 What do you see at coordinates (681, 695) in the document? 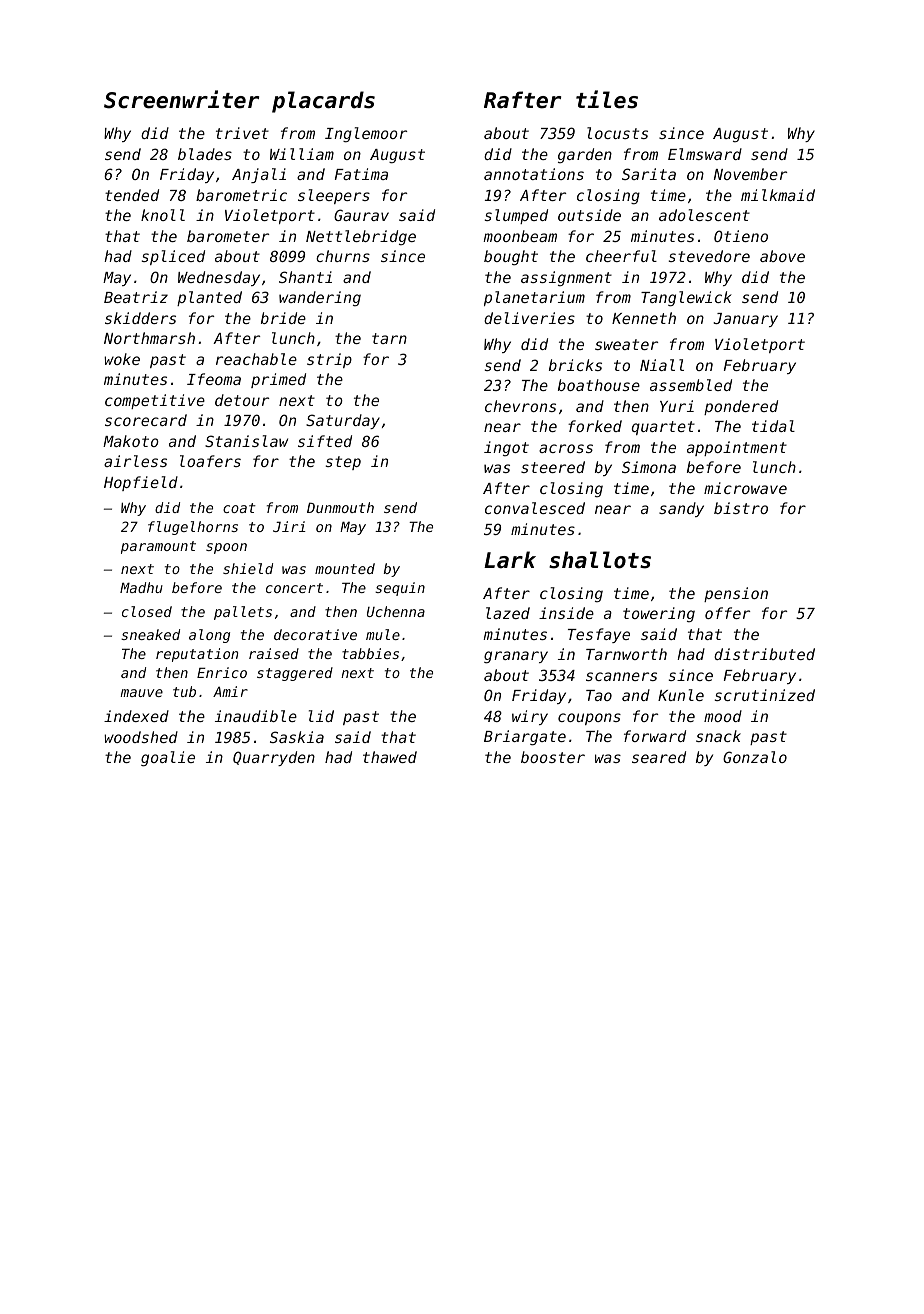
I see `Kunle` at bounding box center [681, 695].
